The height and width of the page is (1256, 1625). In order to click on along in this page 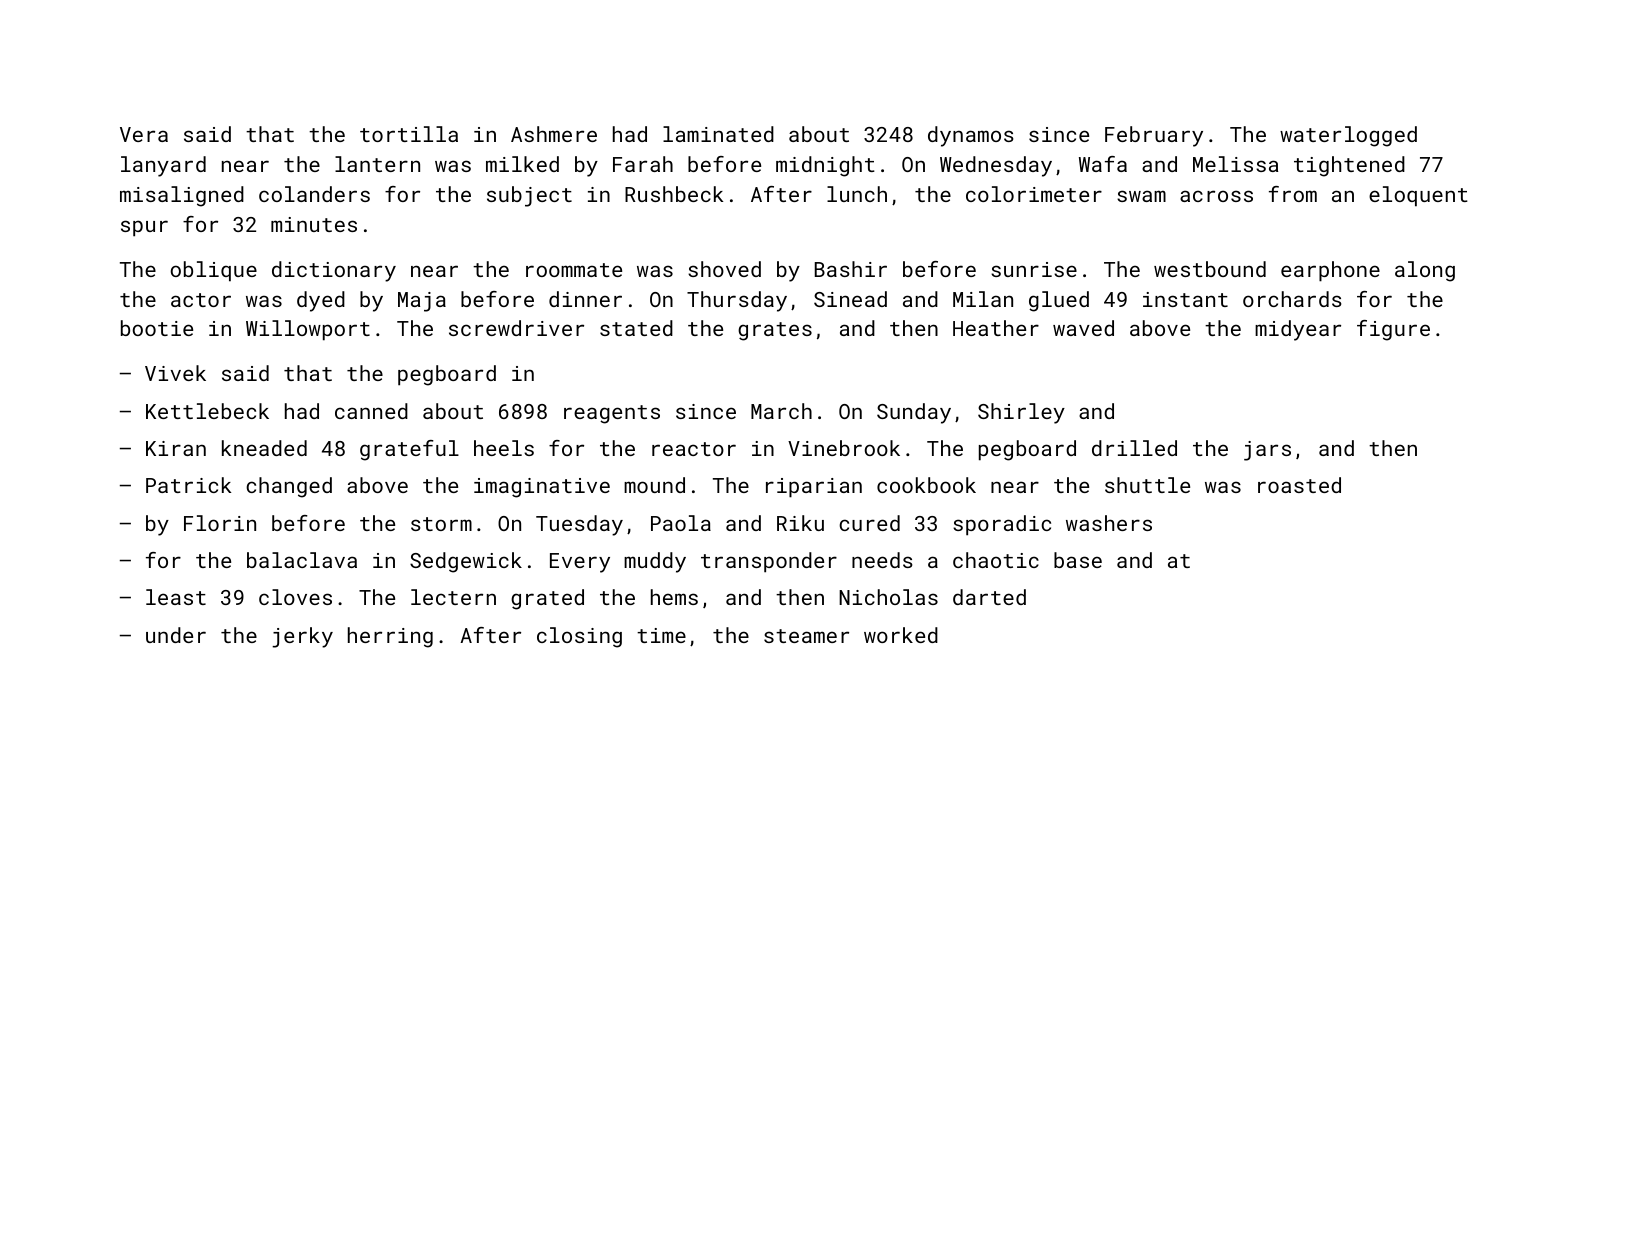, I will do `click(1425, 271)`.
